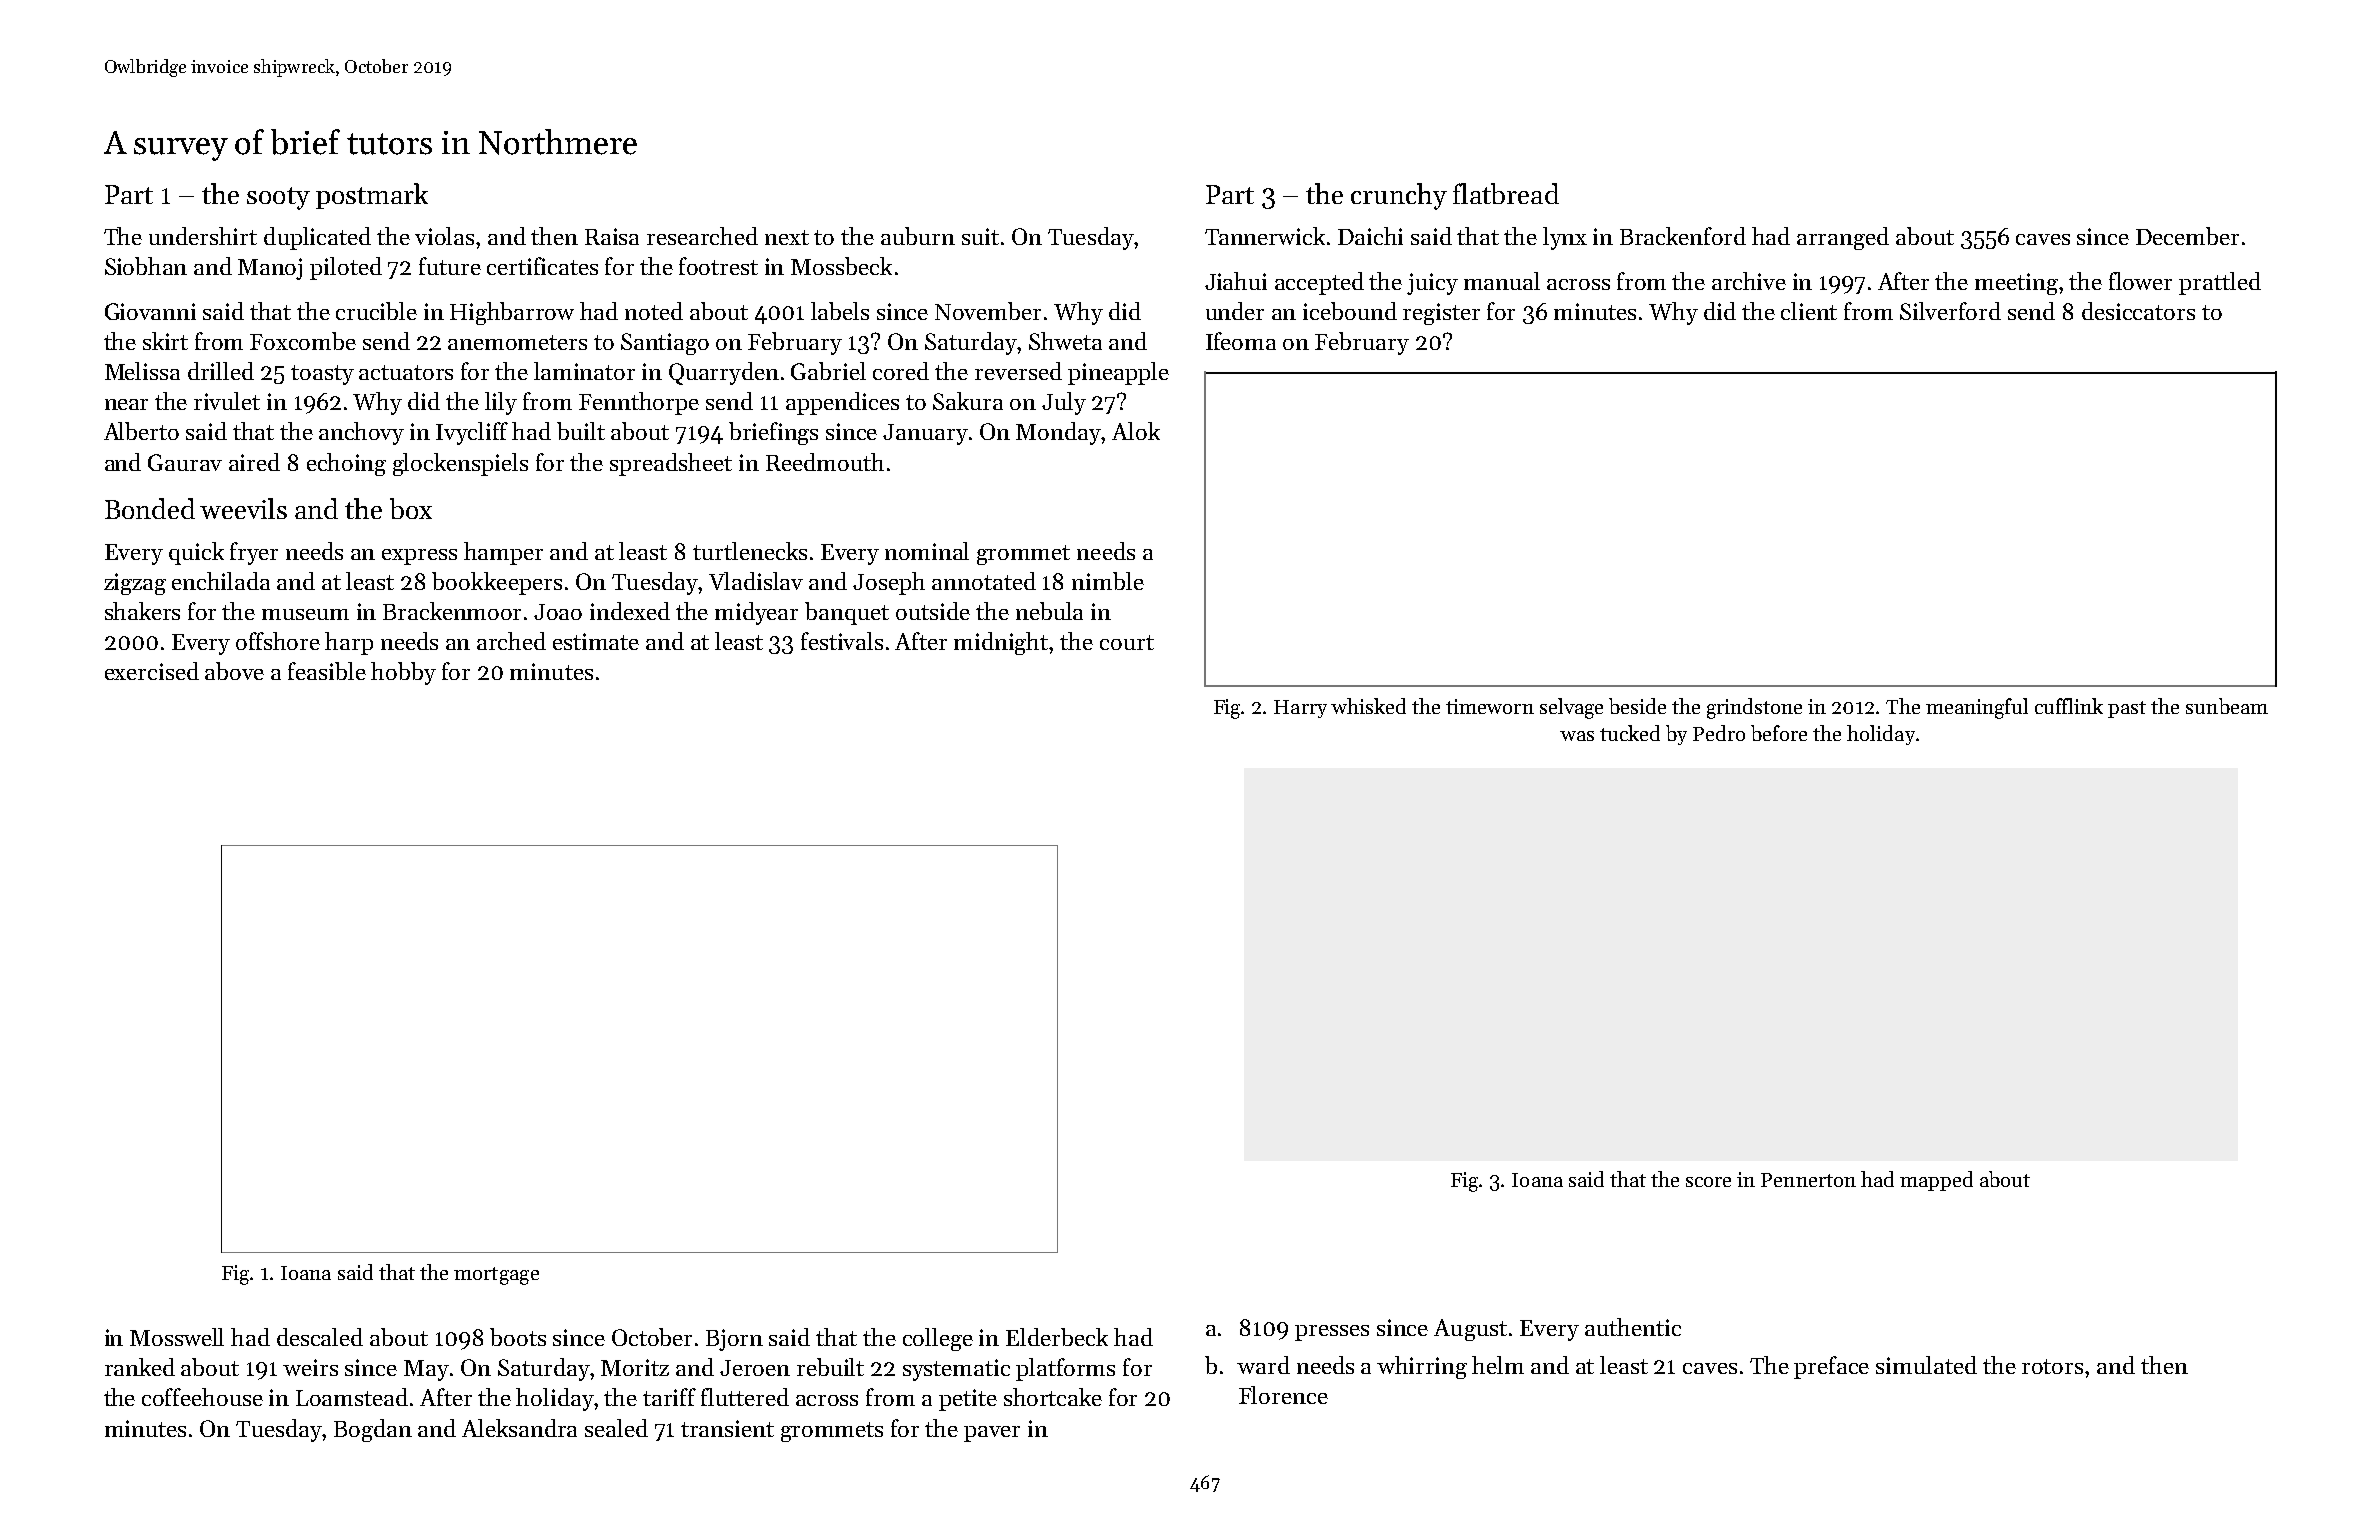 The image size is (2380, 1540). I want to click on mortgage, so click(496, 1276).
